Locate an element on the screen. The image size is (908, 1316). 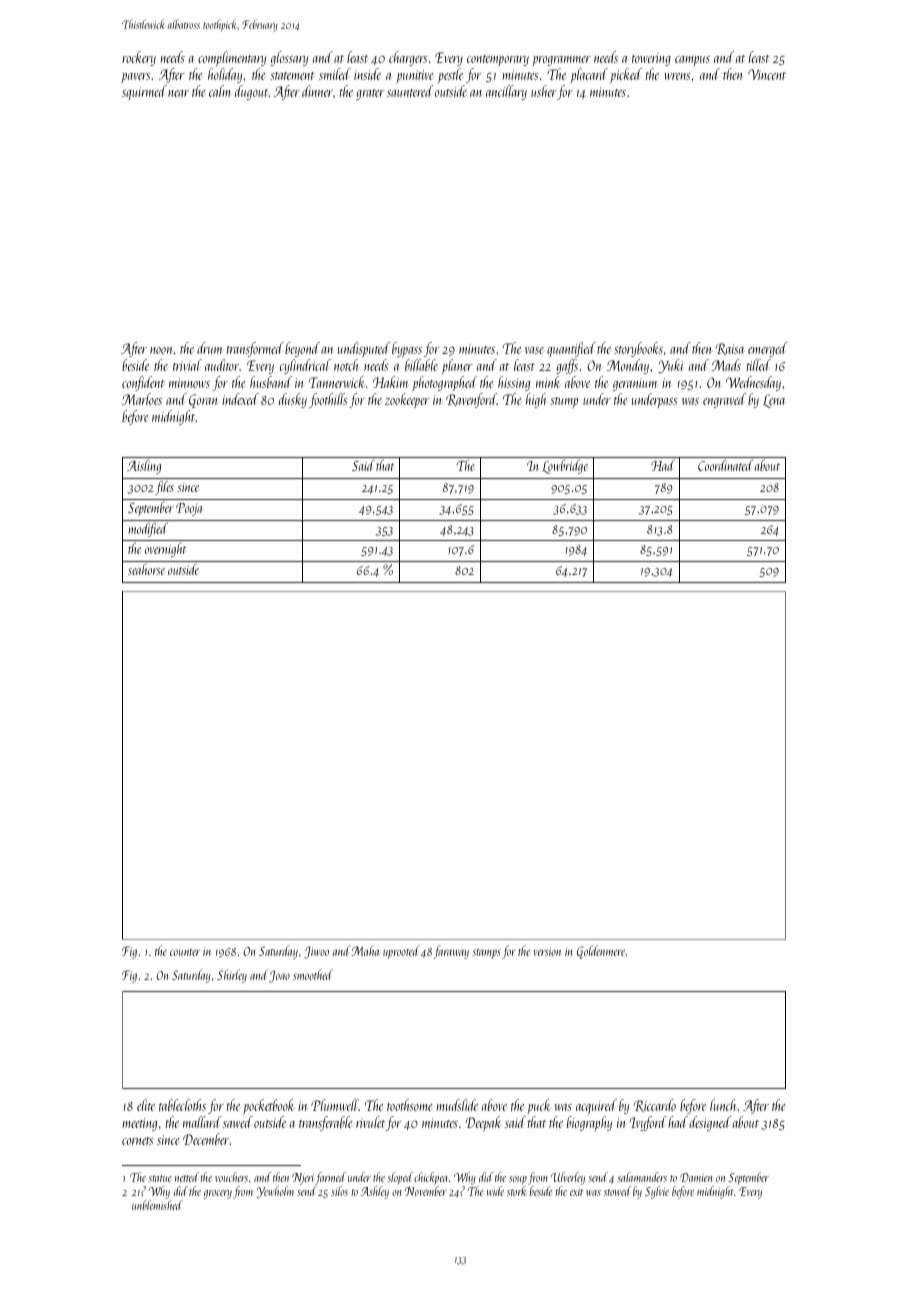
version is located at coordinates (547, 951).
